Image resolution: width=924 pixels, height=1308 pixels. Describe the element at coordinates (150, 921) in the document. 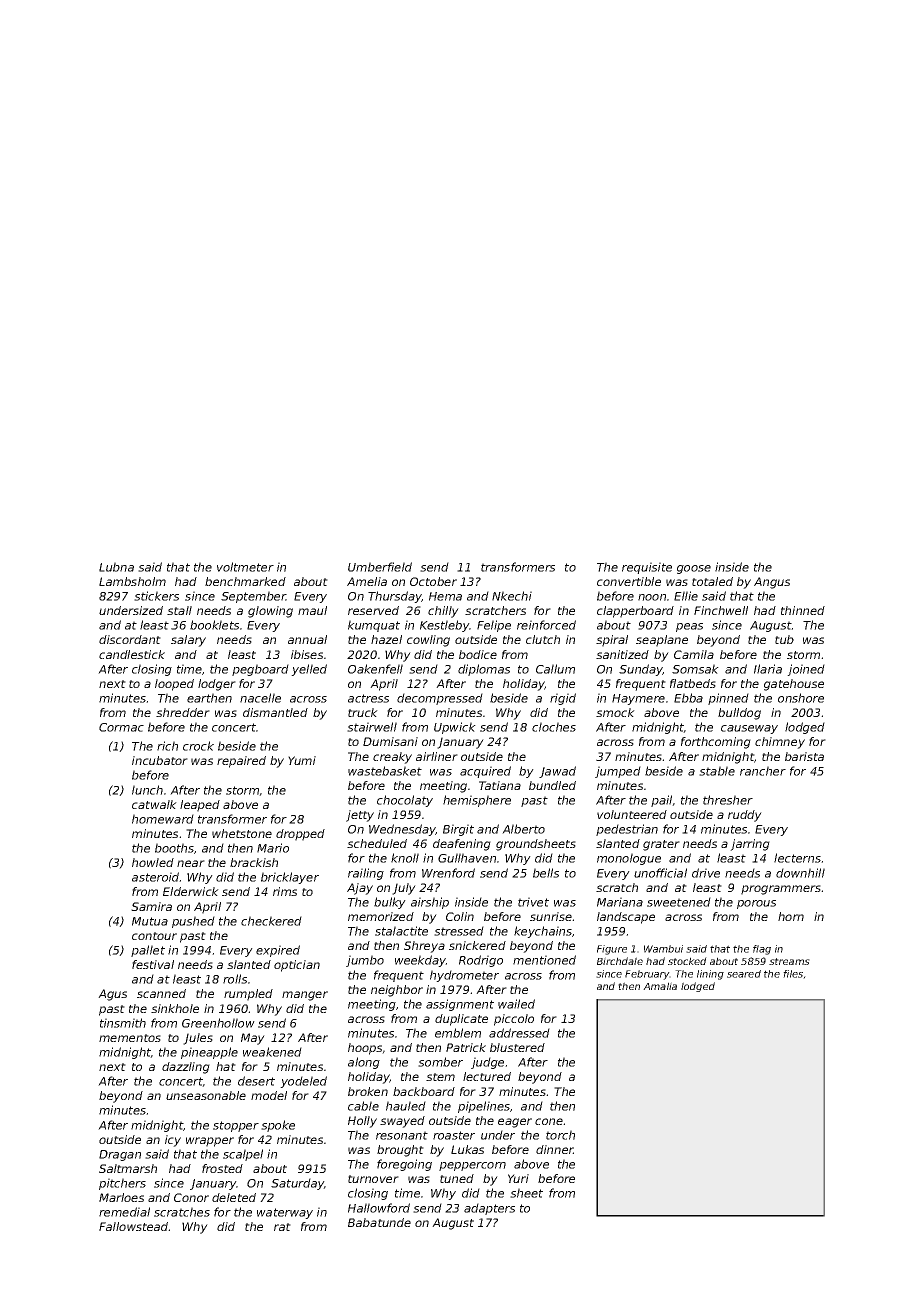

I see `Mutua` at that location.
